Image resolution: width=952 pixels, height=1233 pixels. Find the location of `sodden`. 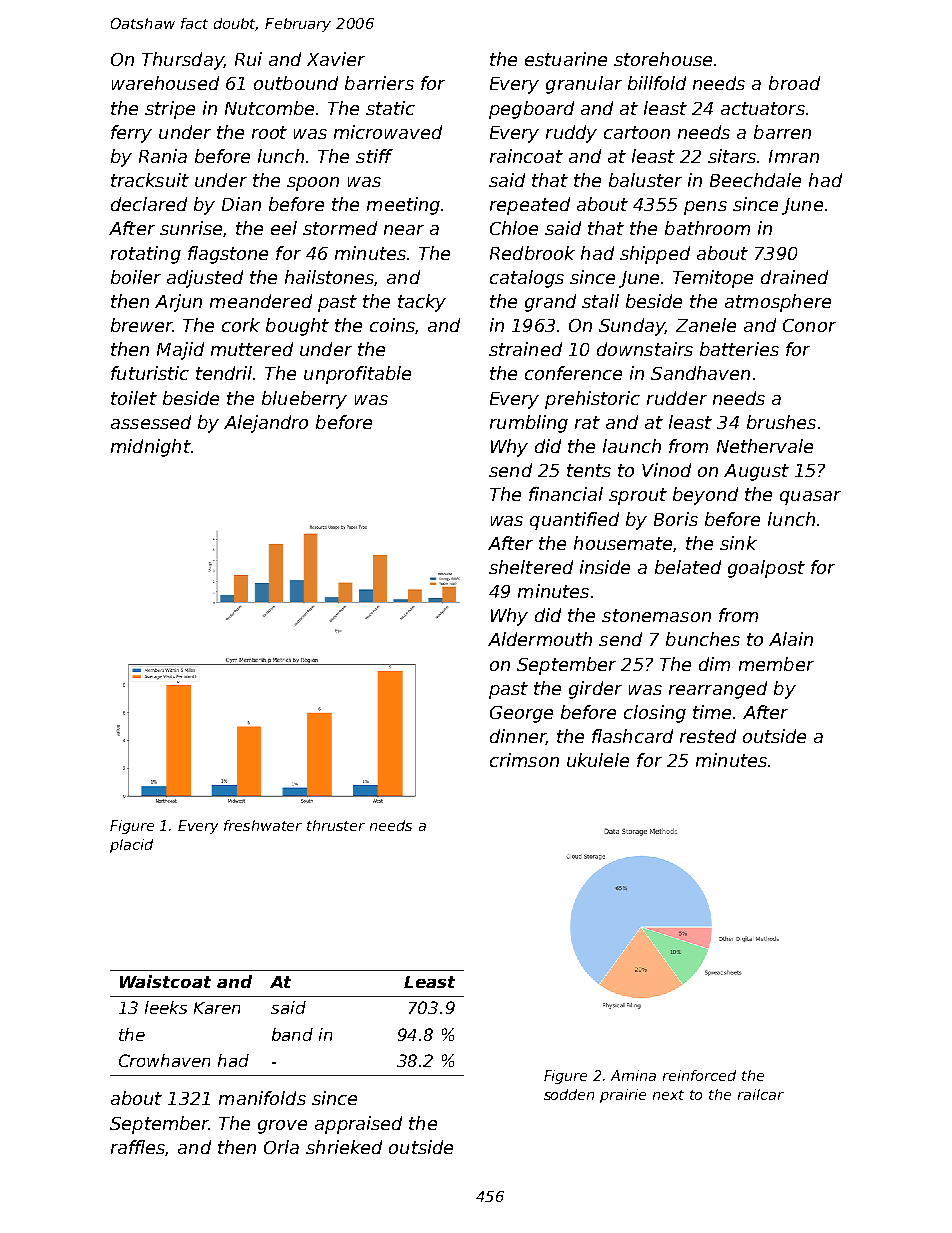

sodden is located at coordinates (569, 1094).
